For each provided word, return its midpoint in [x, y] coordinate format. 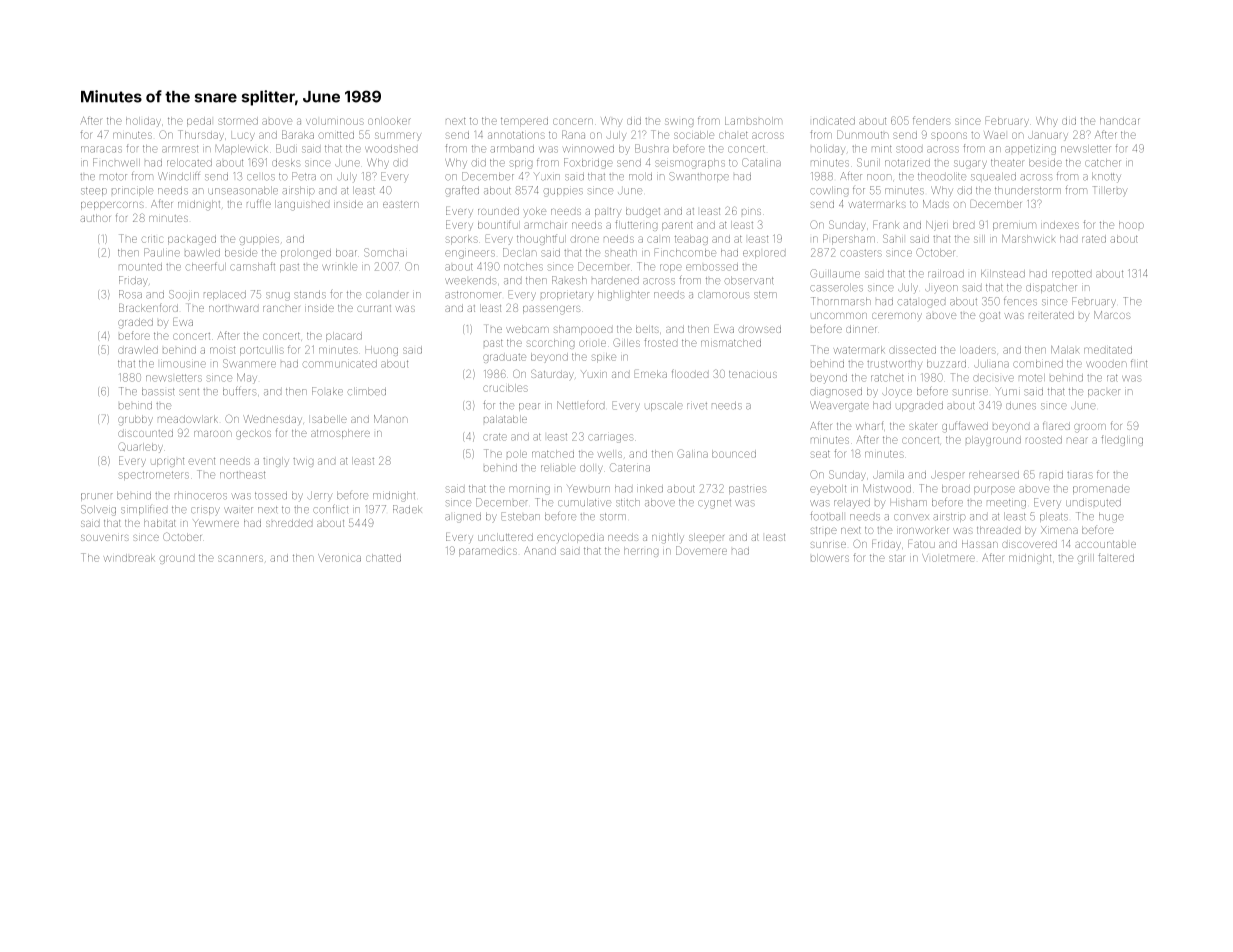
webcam [527, 329]
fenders [931, 120]
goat [990, 317]
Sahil [893, 238]
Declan [520, 252]
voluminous [335, 121]
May [247, 378]
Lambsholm [753, 121]
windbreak [129, 558]
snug [278, 296]
